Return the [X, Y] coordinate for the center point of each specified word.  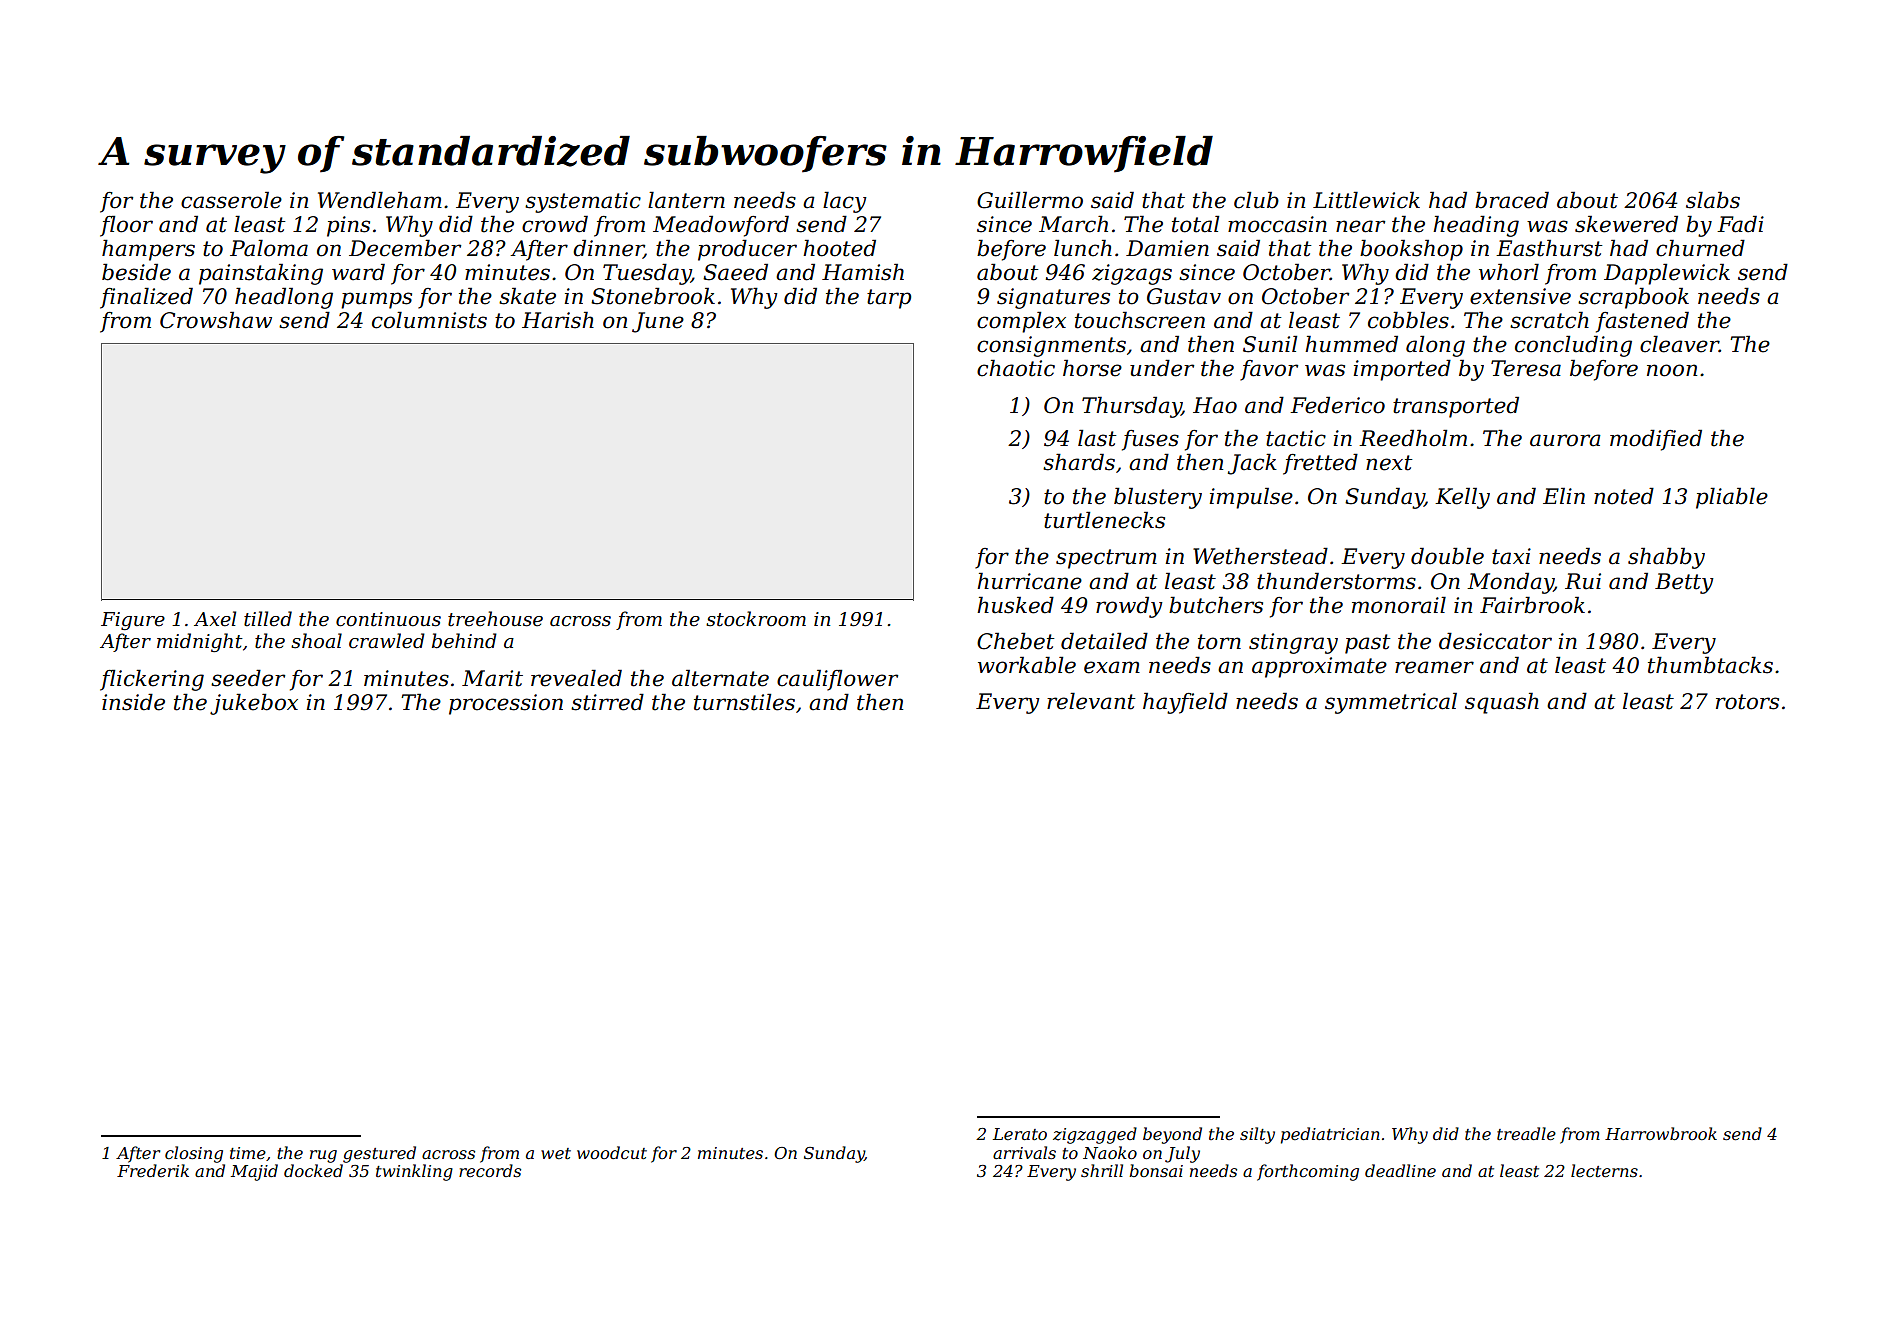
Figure [133, 621]
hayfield [1185, 703]
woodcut [612, 1152]
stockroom [756, 619]
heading [1476, 226]
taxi [1511, 556]
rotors [1747, 702]
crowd [555, 224]
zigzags [1132, 274]
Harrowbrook [1661, 1133]
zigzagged [1095, 1135]
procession [506, 704]
